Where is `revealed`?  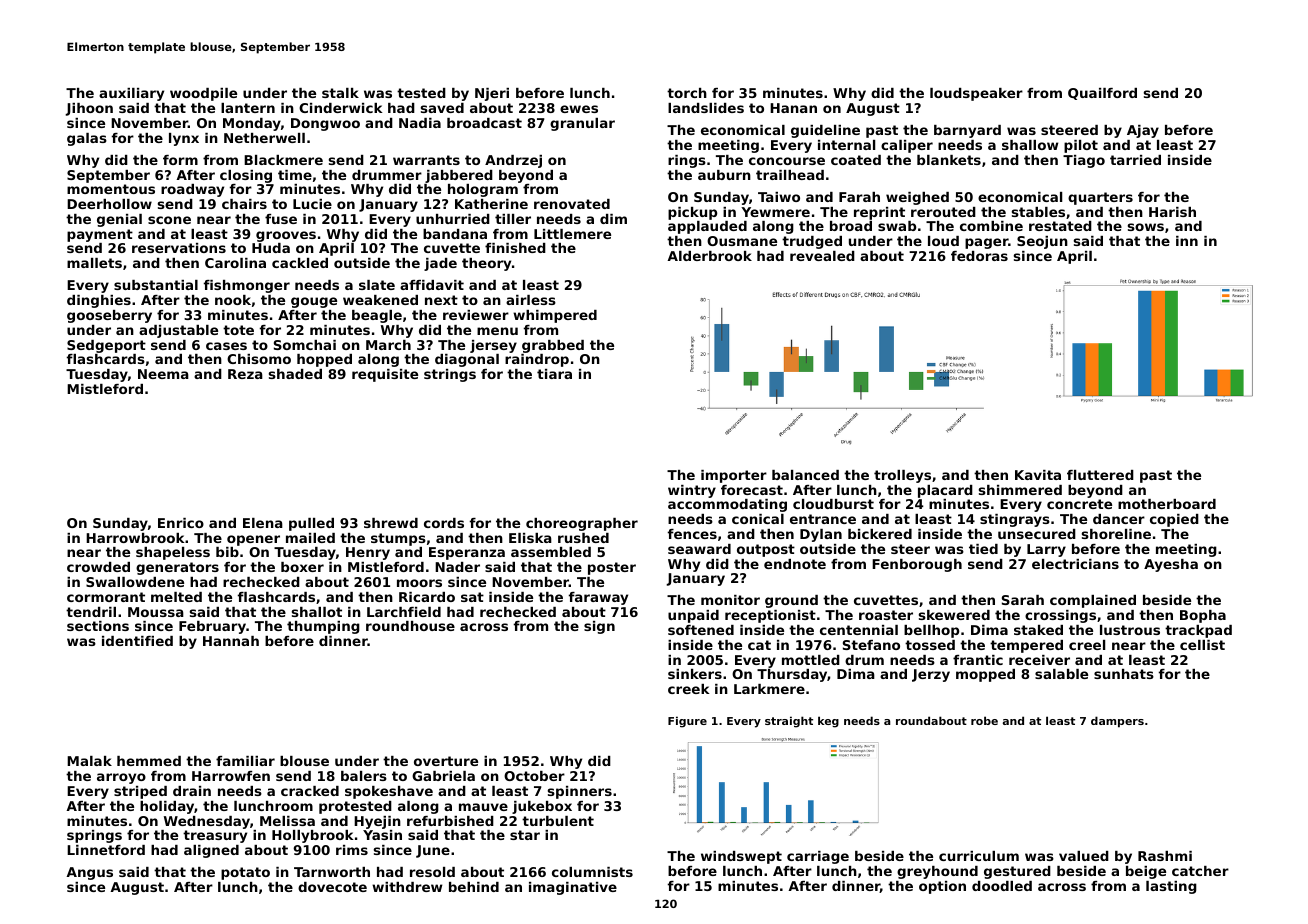
revealed is located at coordinates (822, 256).
